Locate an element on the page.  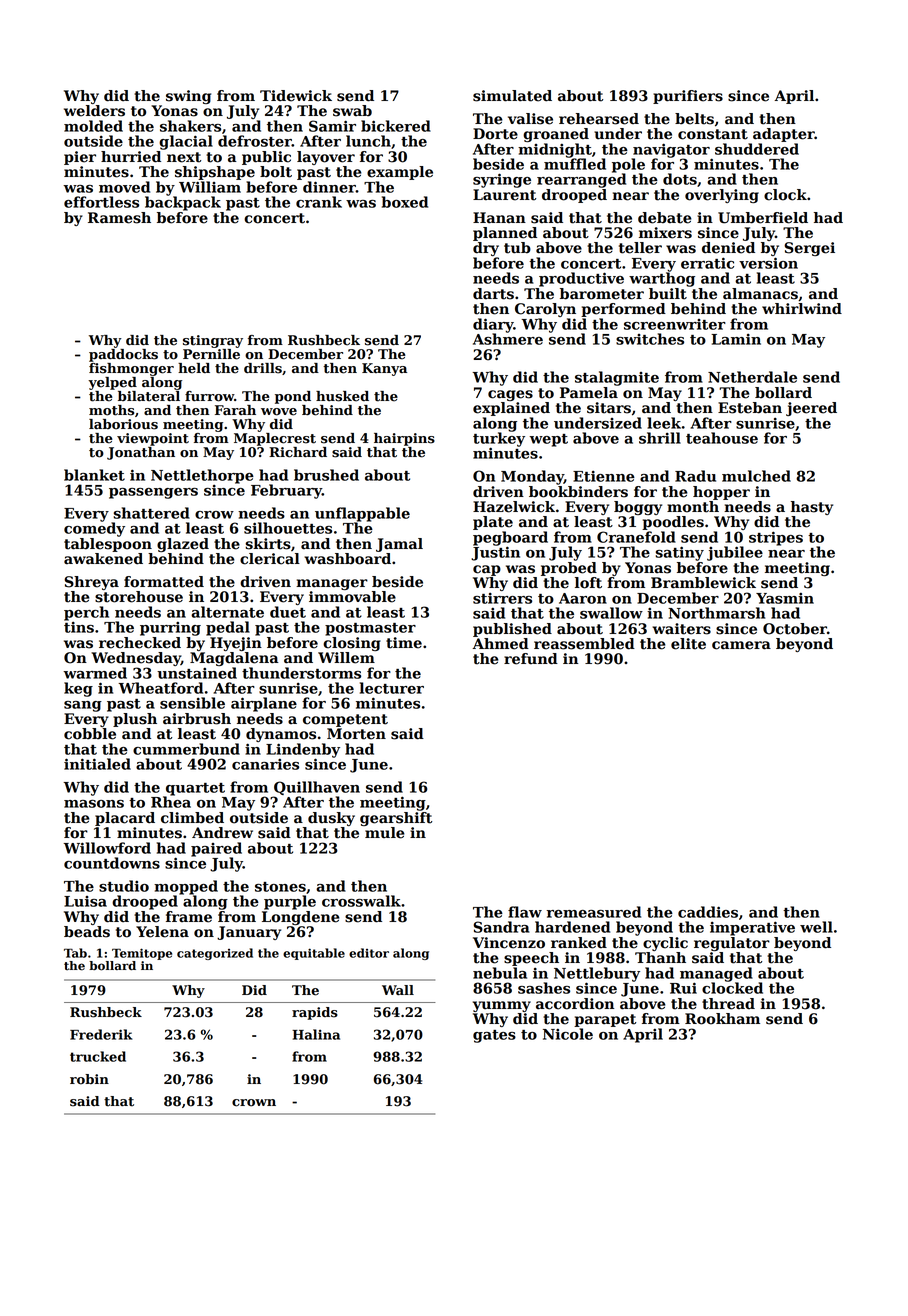
caddies is located at coordinates (708, 912).
